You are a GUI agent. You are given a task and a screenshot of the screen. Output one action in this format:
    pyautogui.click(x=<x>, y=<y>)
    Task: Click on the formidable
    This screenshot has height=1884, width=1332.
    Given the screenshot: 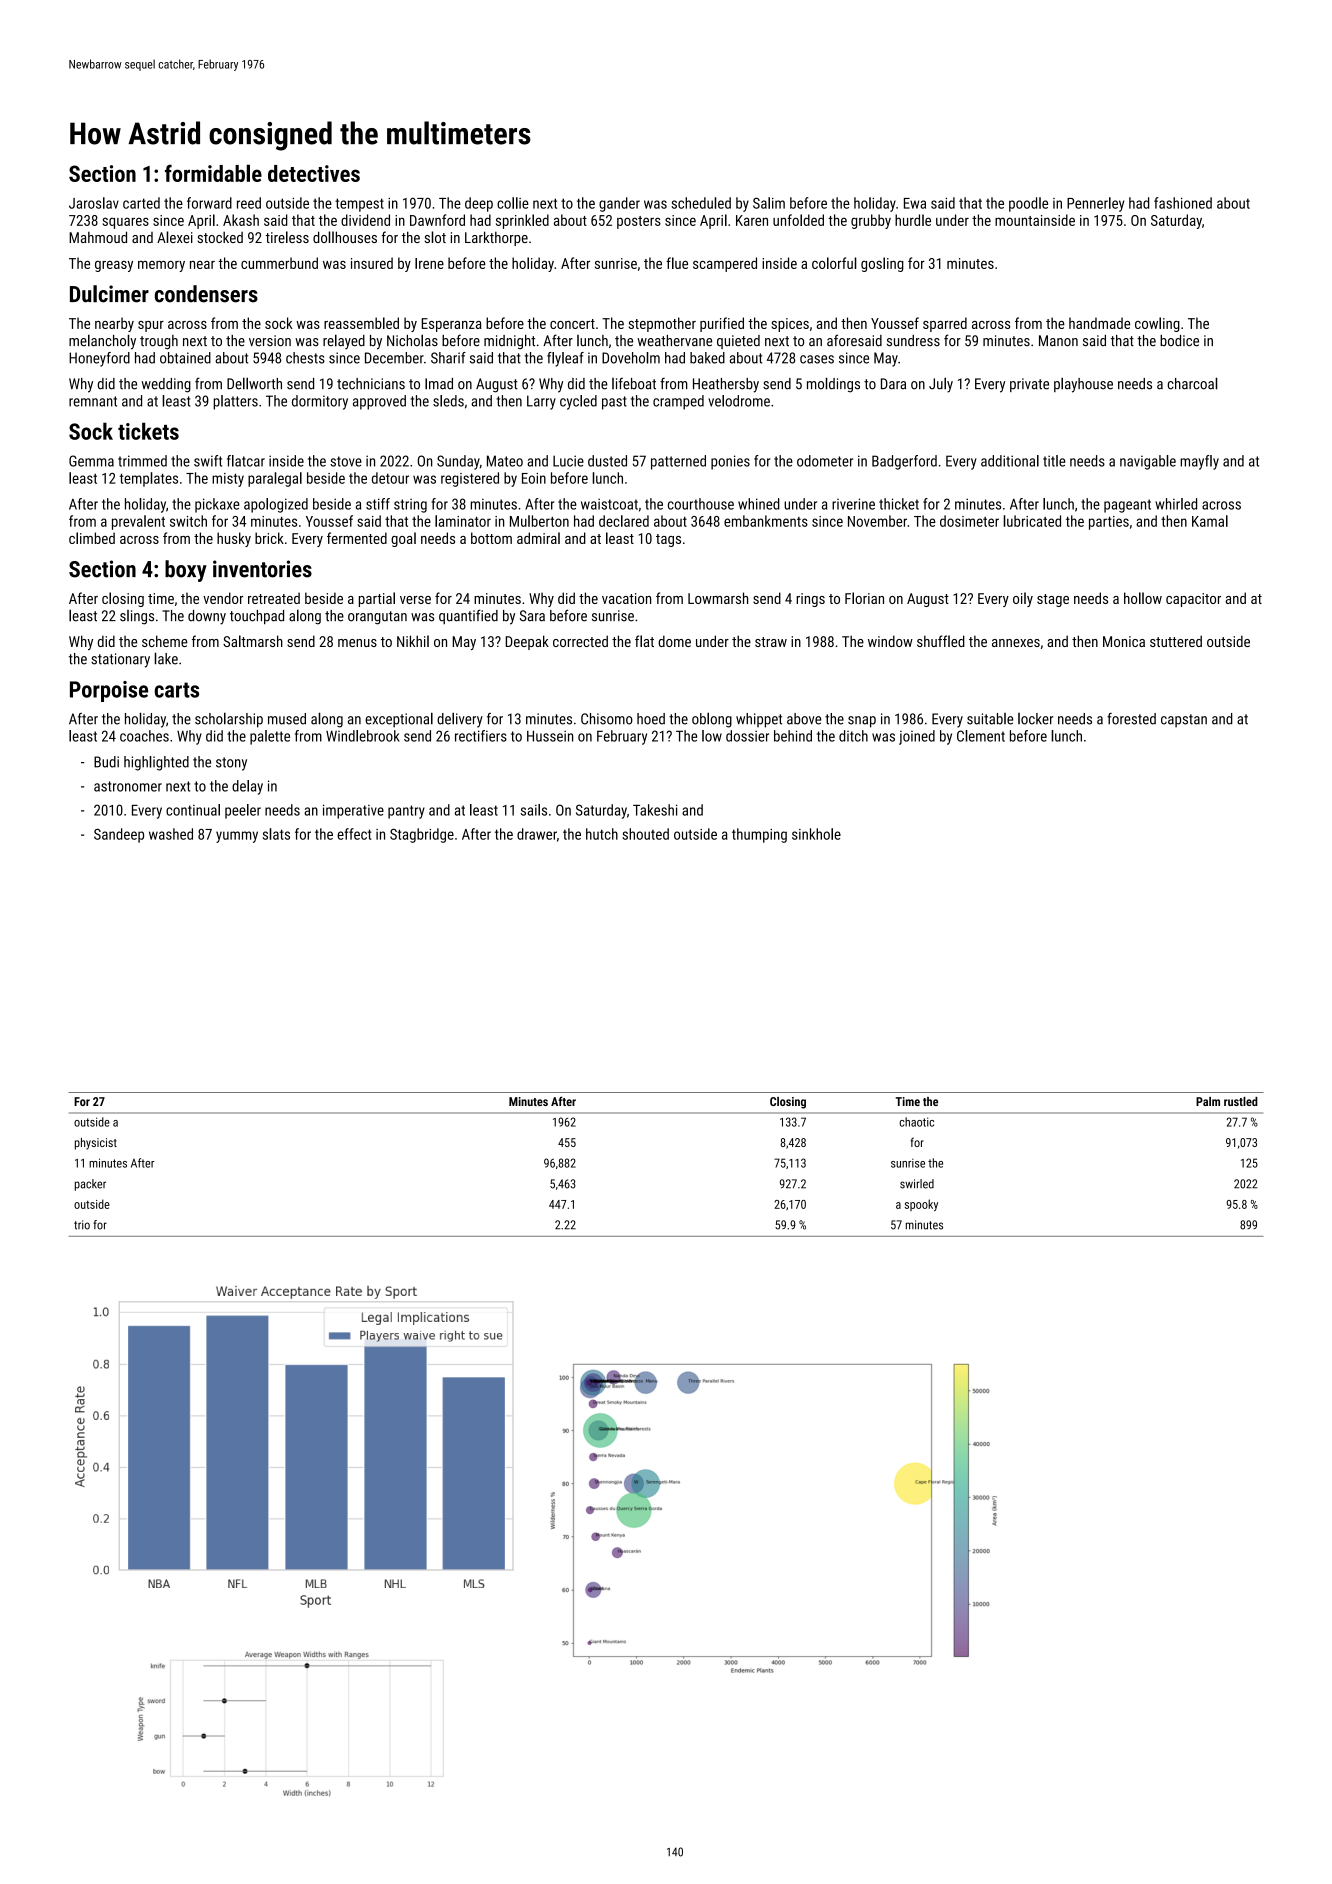 What is the action you would take?
    pyautogui.click(x=213, y=173)
